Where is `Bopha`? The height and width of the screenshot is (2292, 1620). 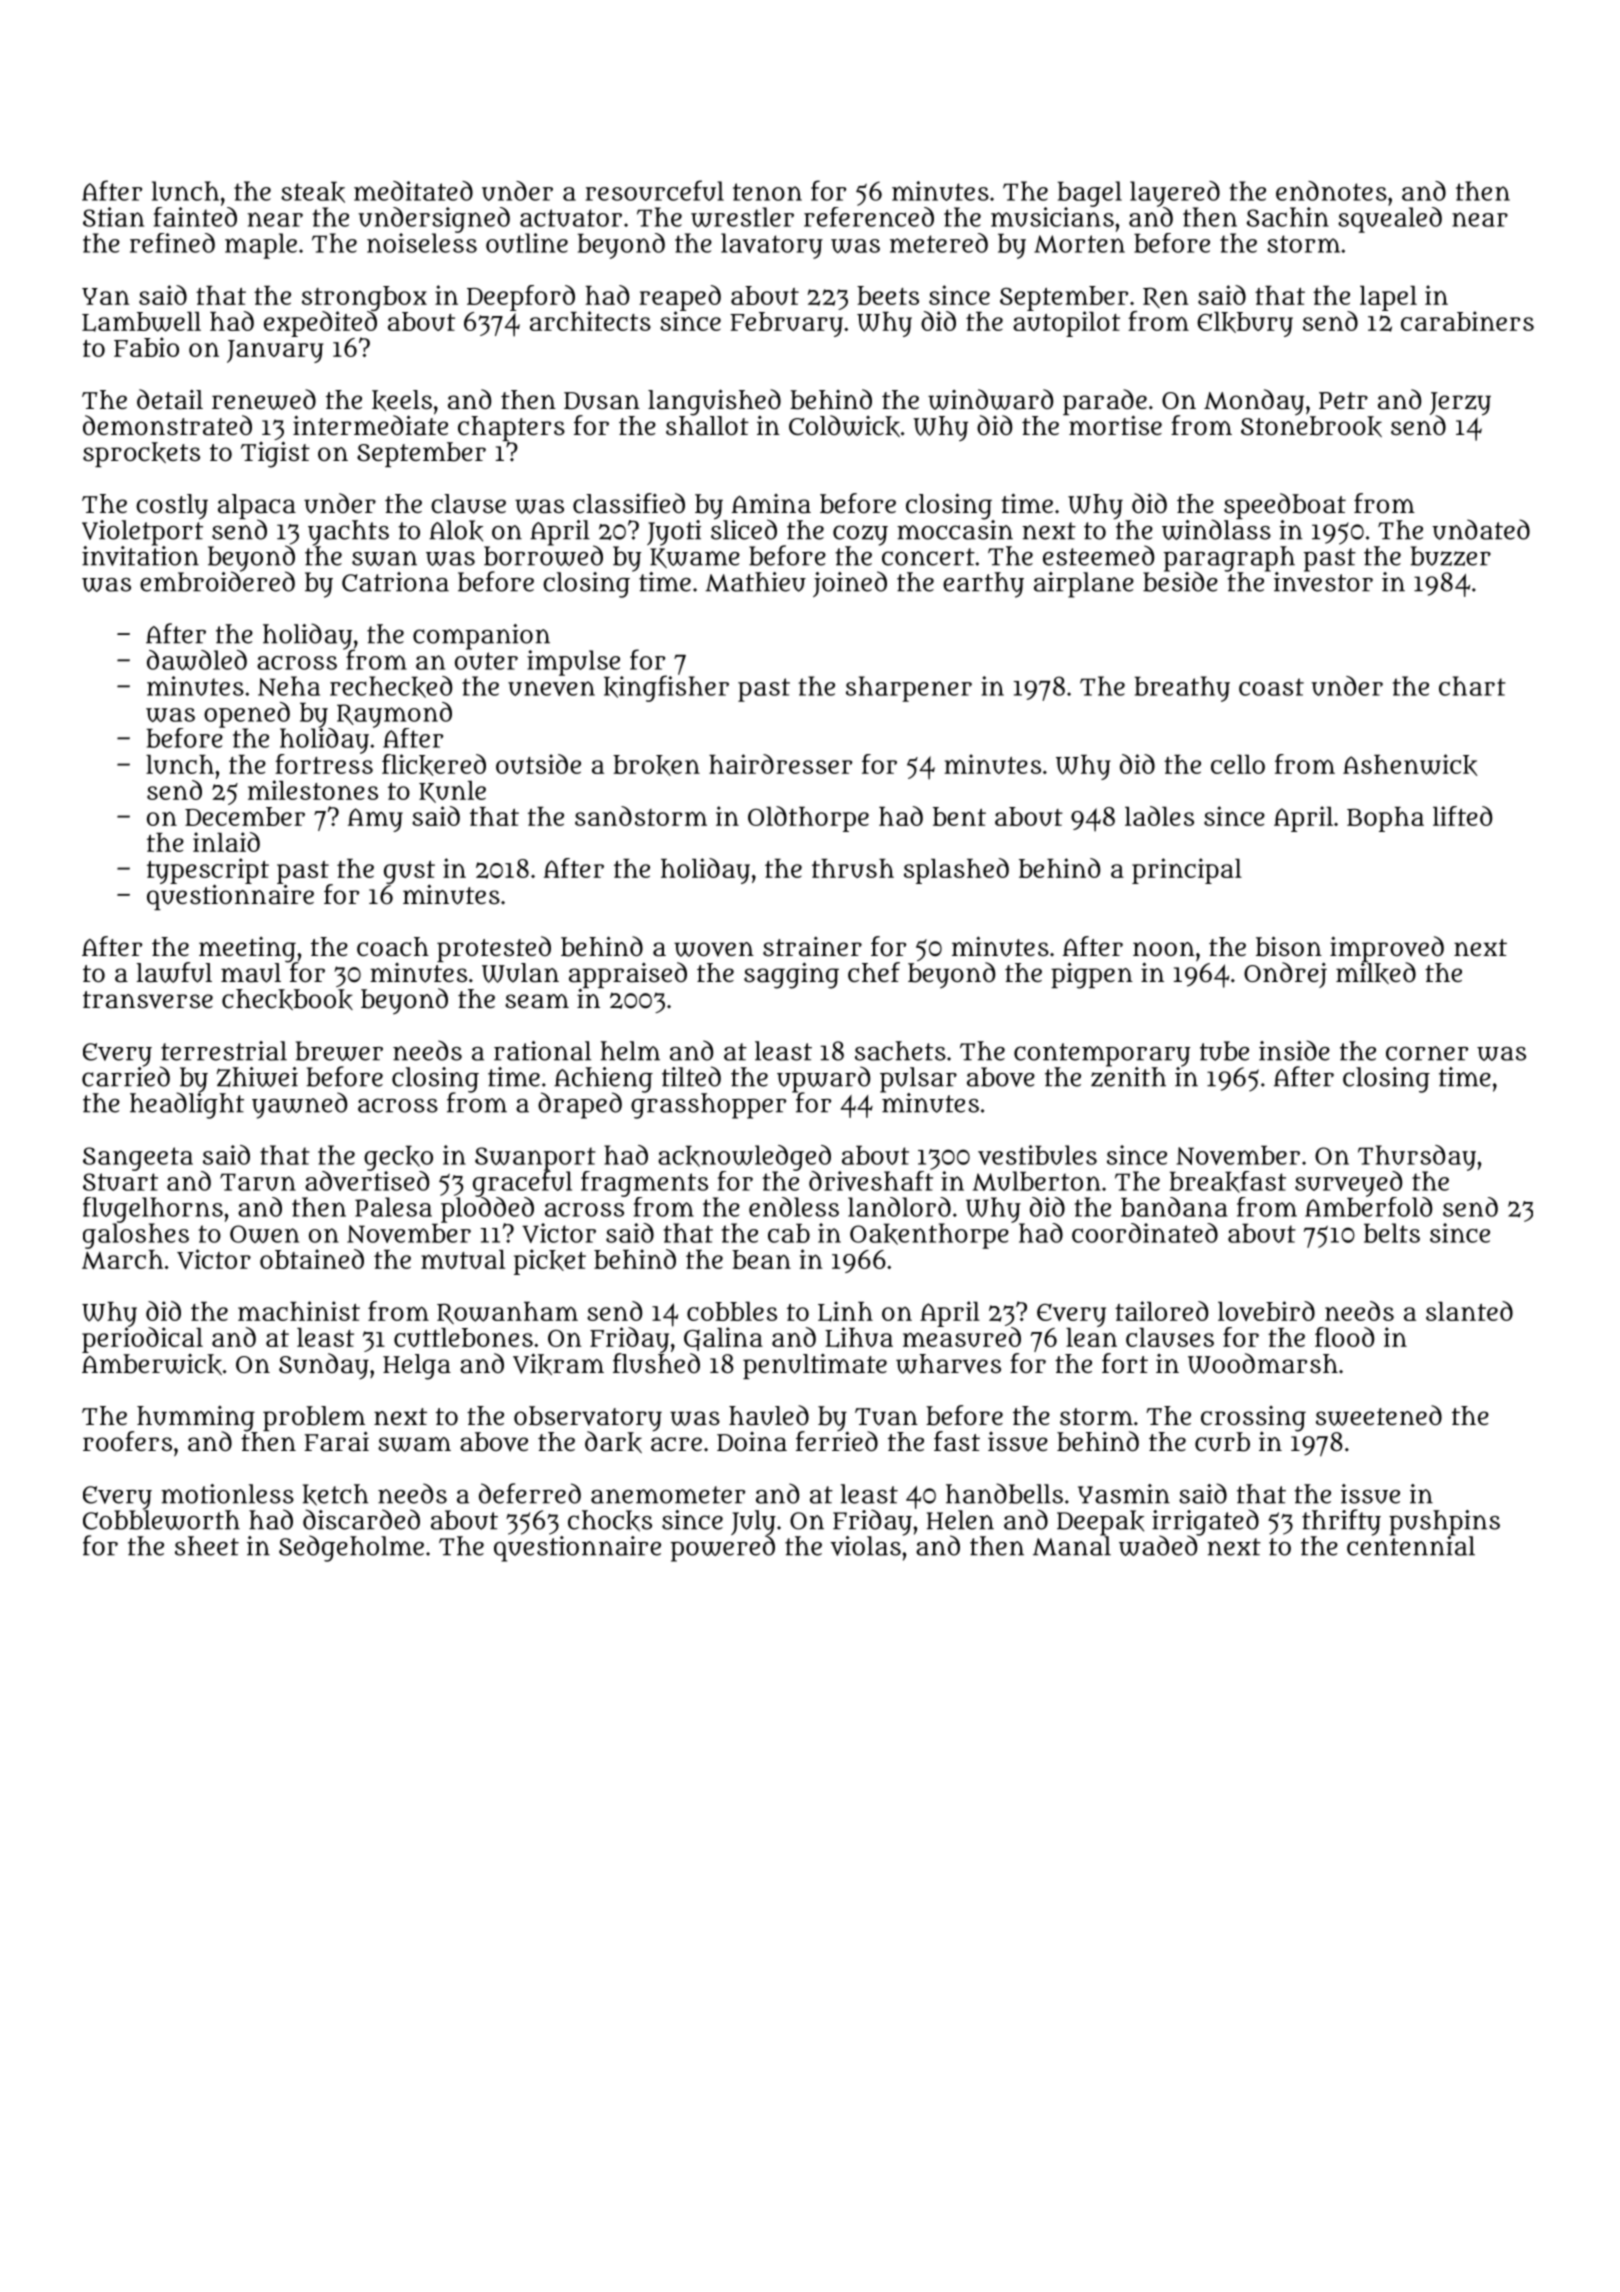
Bopha is located at coordinates (1385, 819).
